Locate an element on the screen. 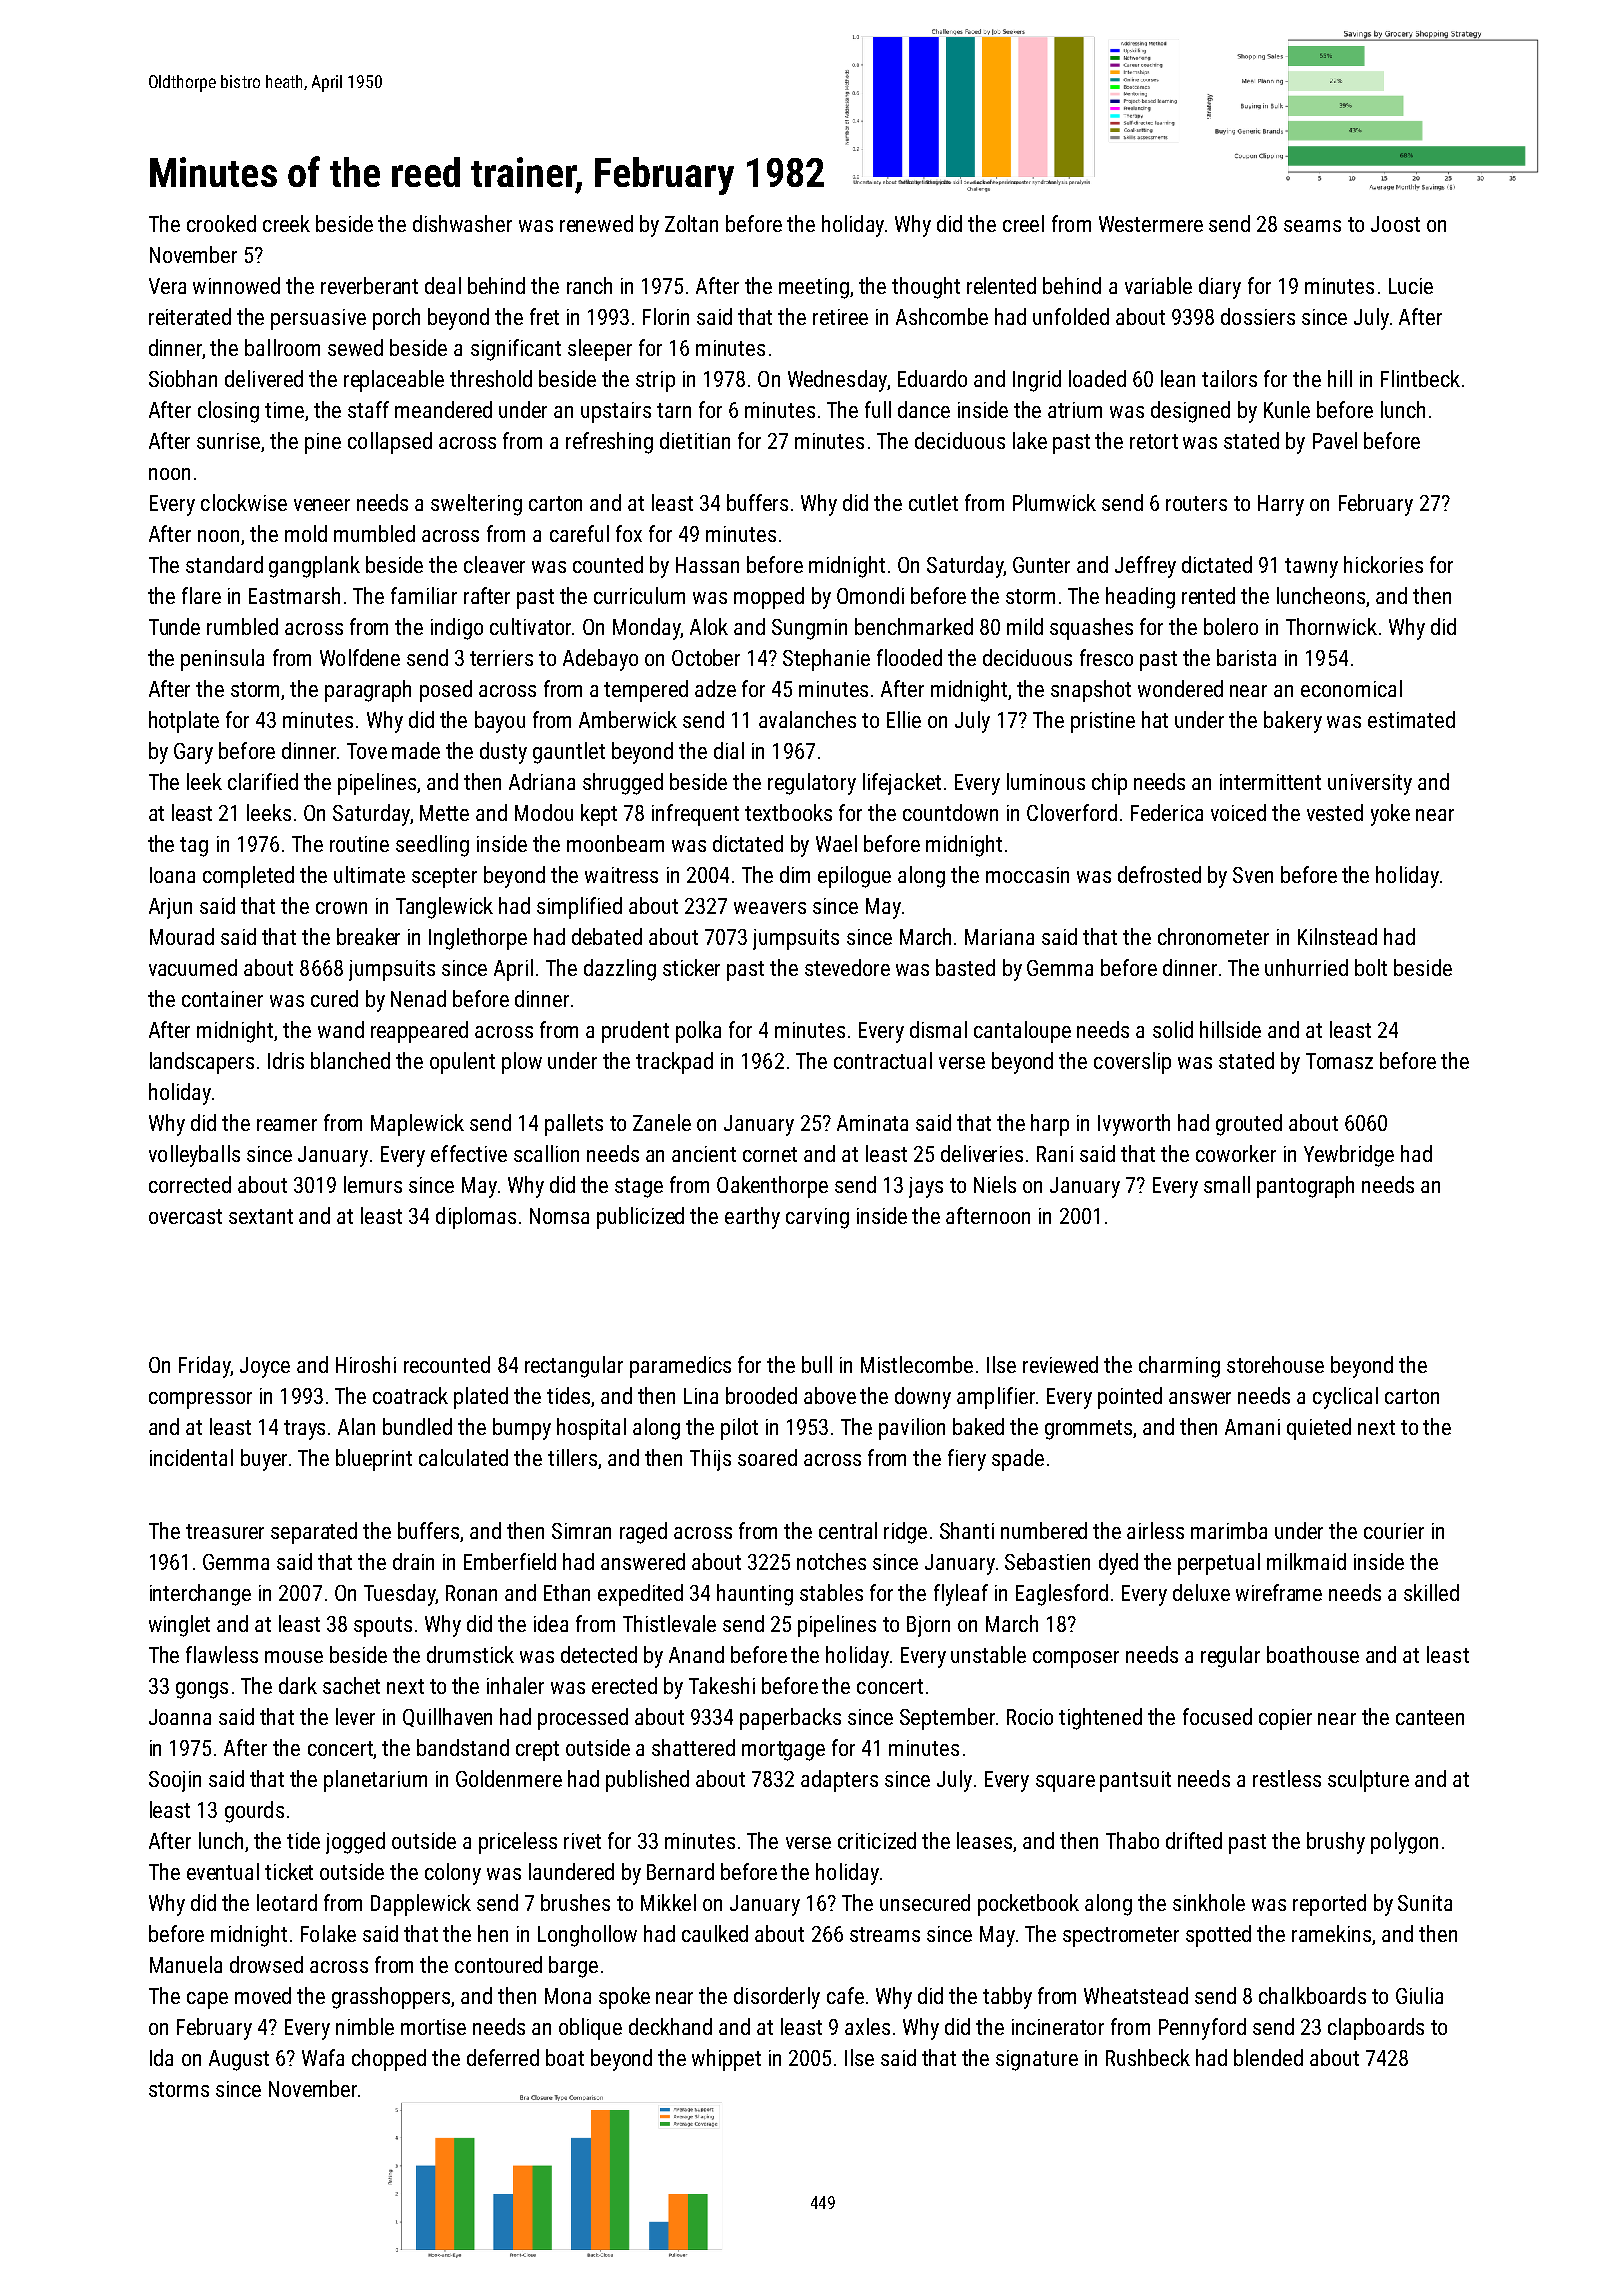 This screenshot has width=1620, height=2292. mopped is located at coordinates (769, 598).
